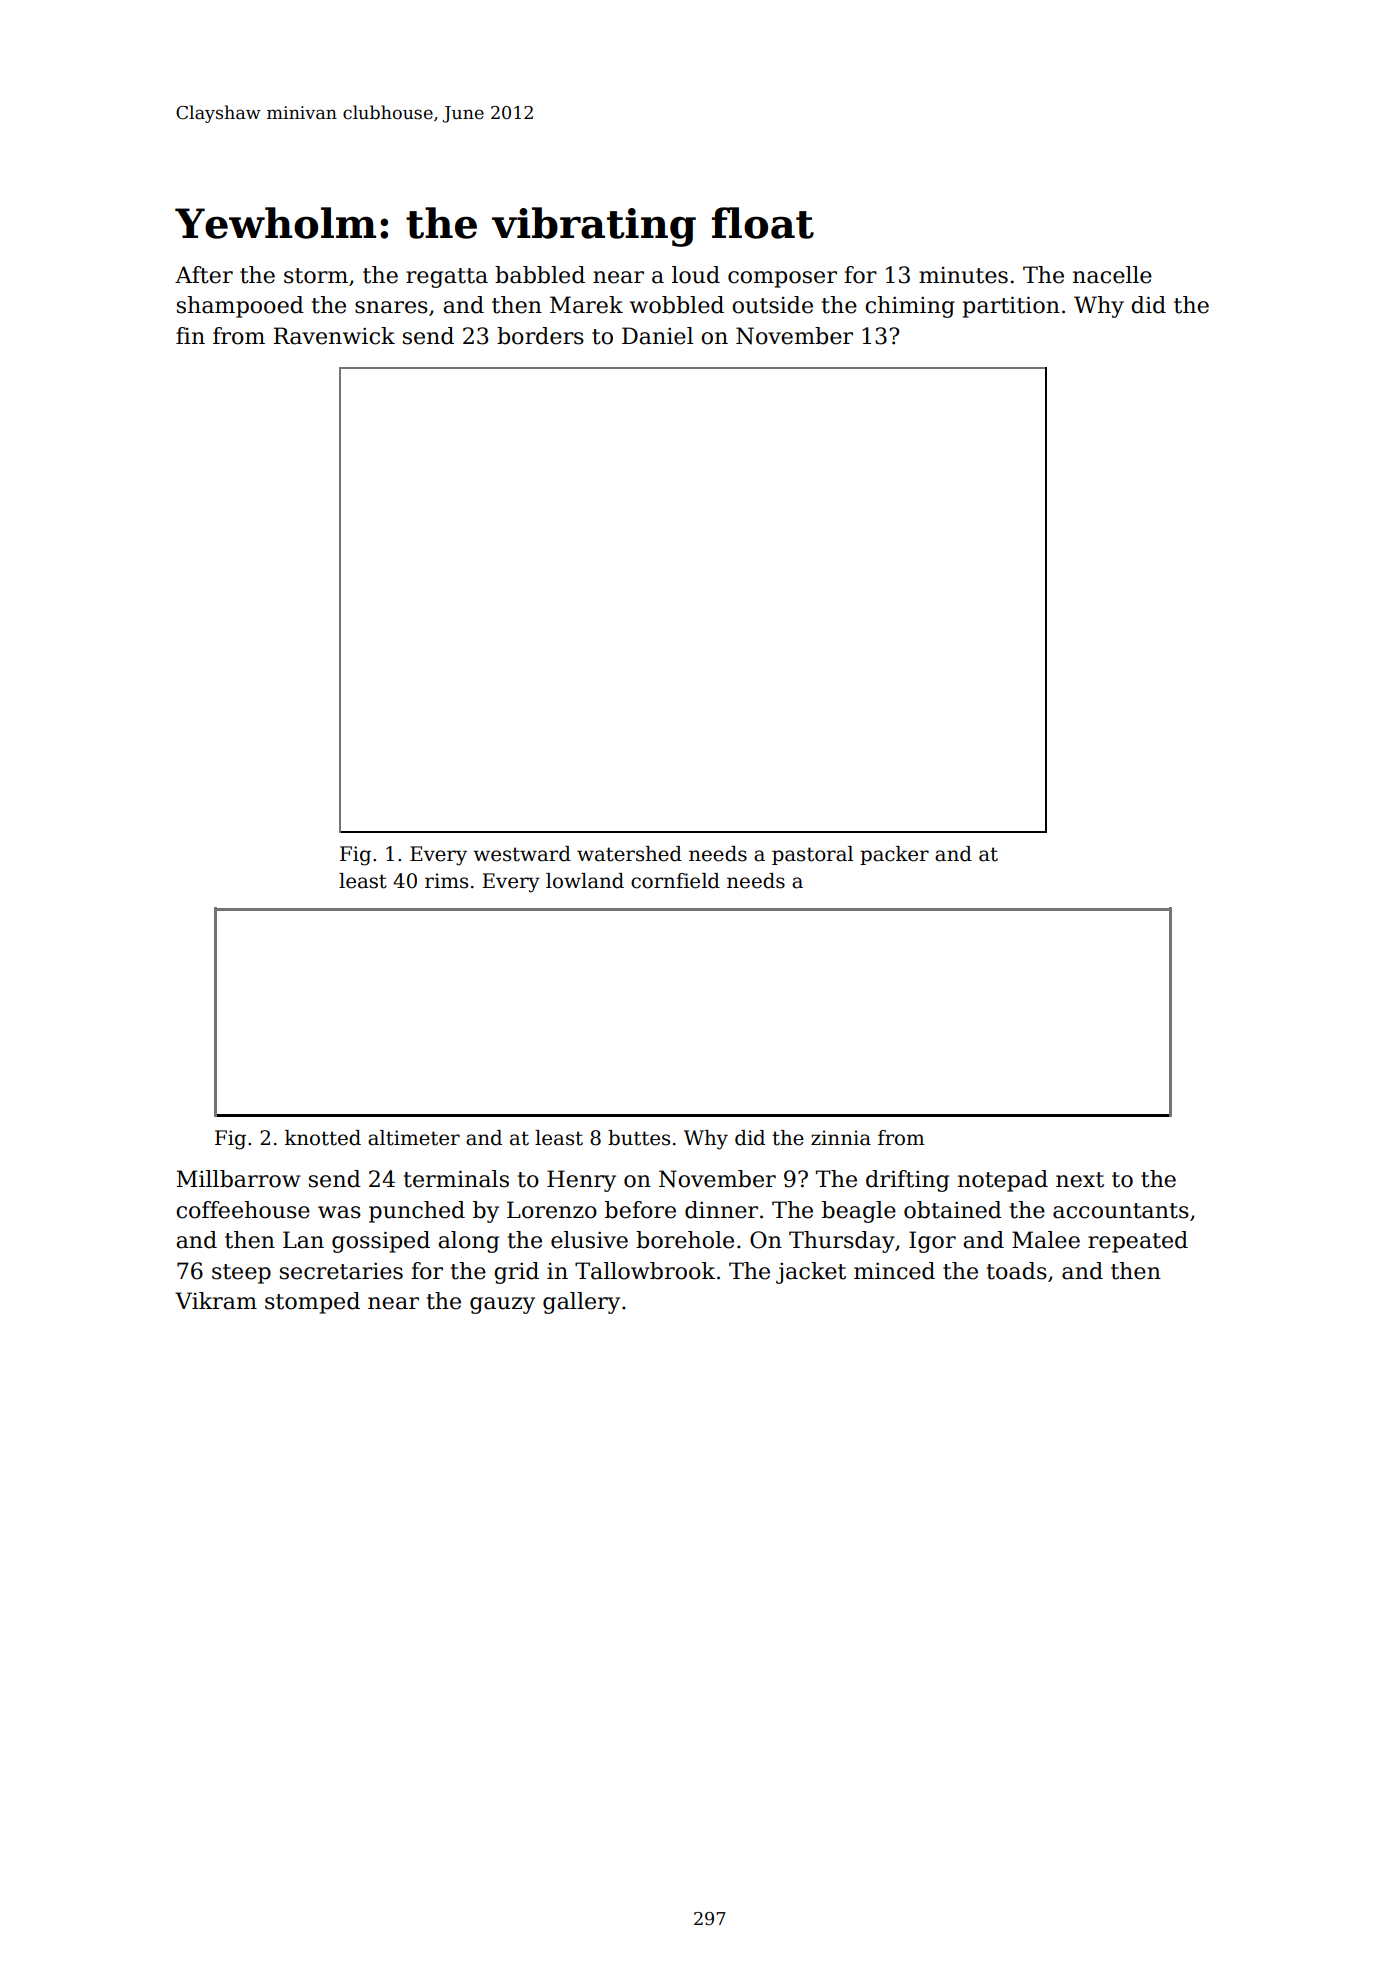 This image has width=1386, height=1969. I want to click on gauzy, so click(502, 1305).
